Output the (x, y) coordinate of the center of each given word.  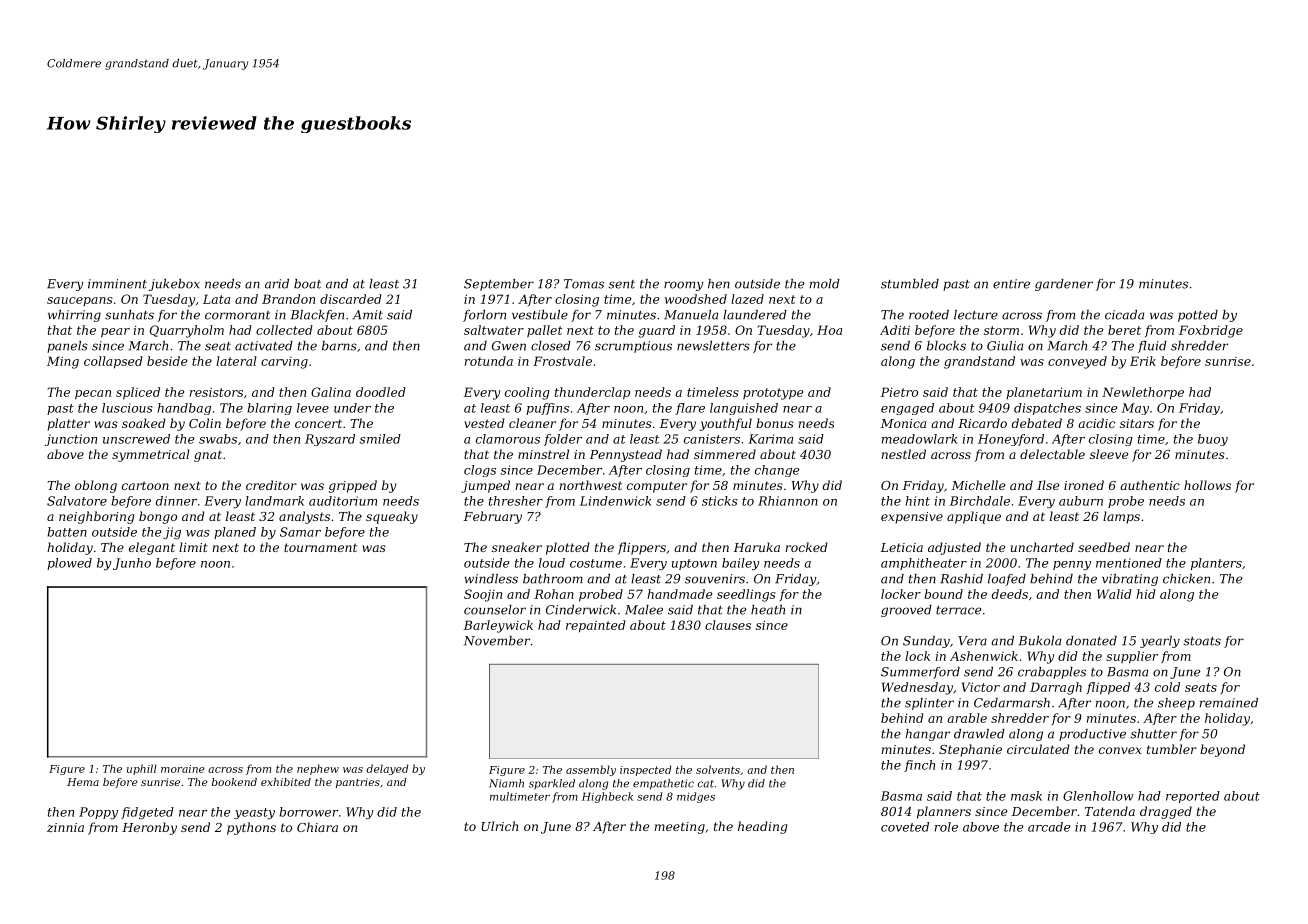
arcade (1049, 827)
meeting (679, 828)
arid (277, 284)
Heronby (149, 828)
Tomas (584, 284)
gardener (1064, 285)
